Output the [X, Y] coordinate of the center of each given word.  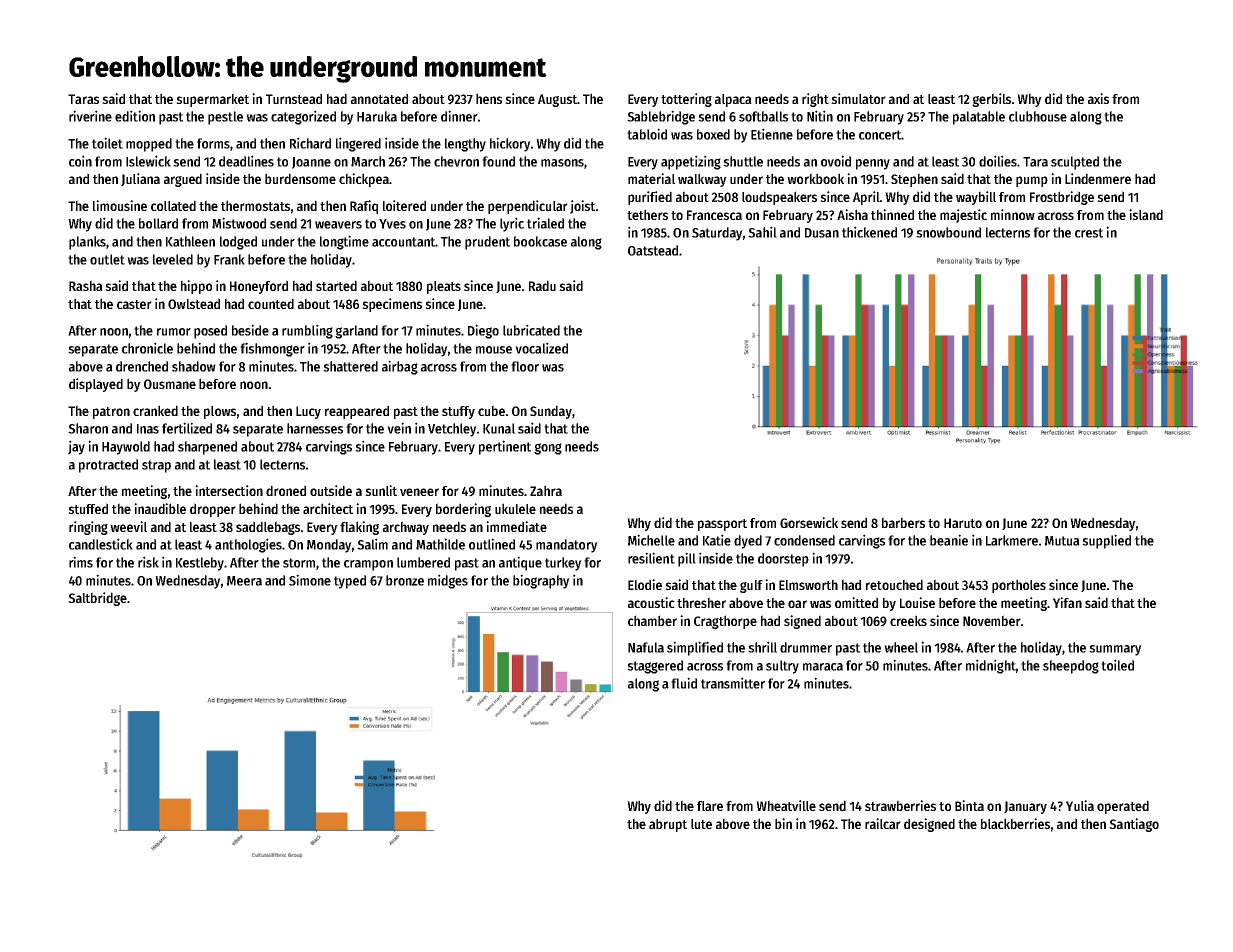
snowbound [948, 232]
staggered [655, 667]
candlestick [101, 544]
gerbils [991, 100]
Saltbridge [97, 599]
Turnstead [294, 98]
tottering [686, 100]
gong [548, 449]
